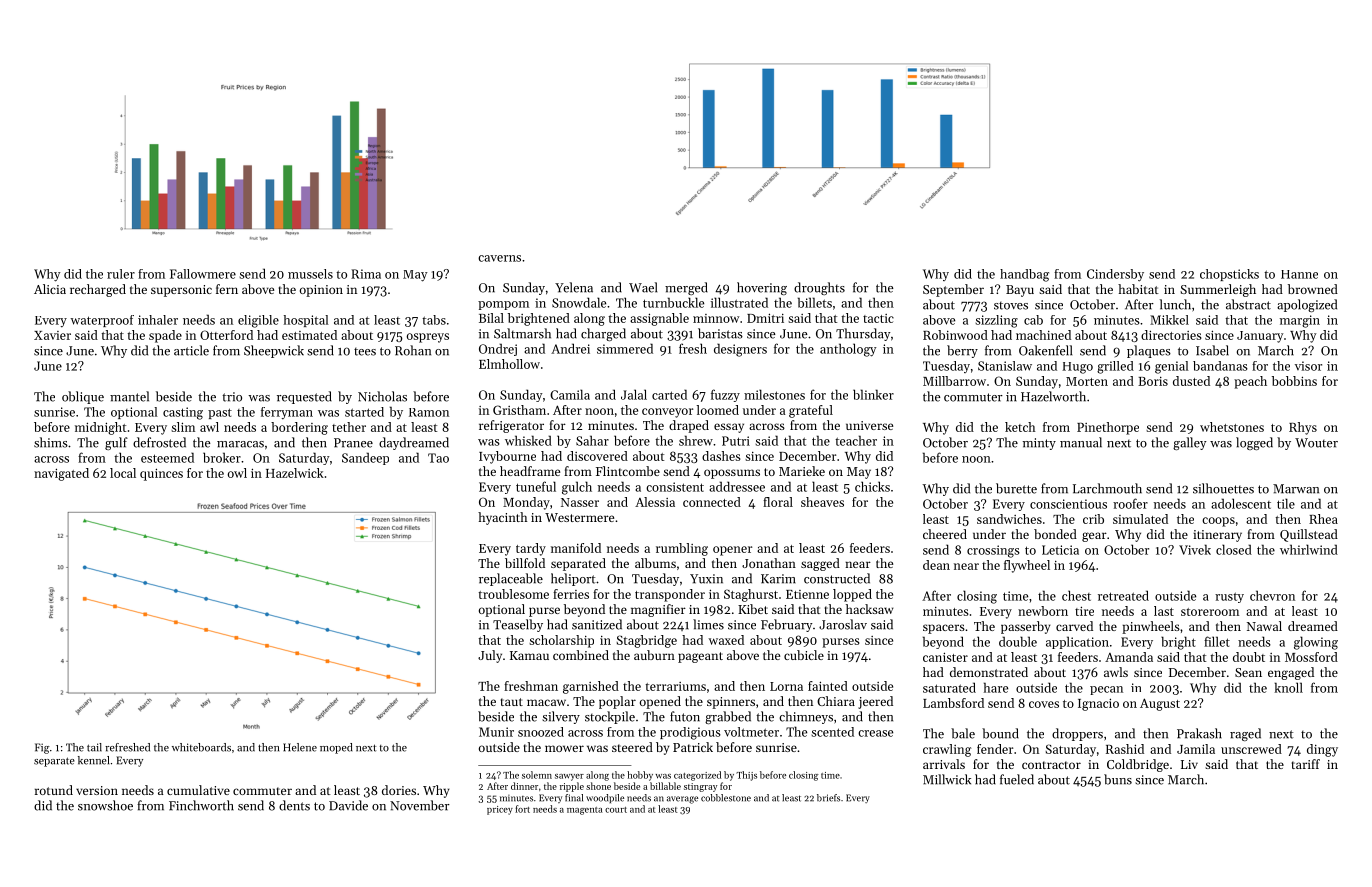 The image size is (1372, 887). I want to click on Helene, so click(300, 747).
